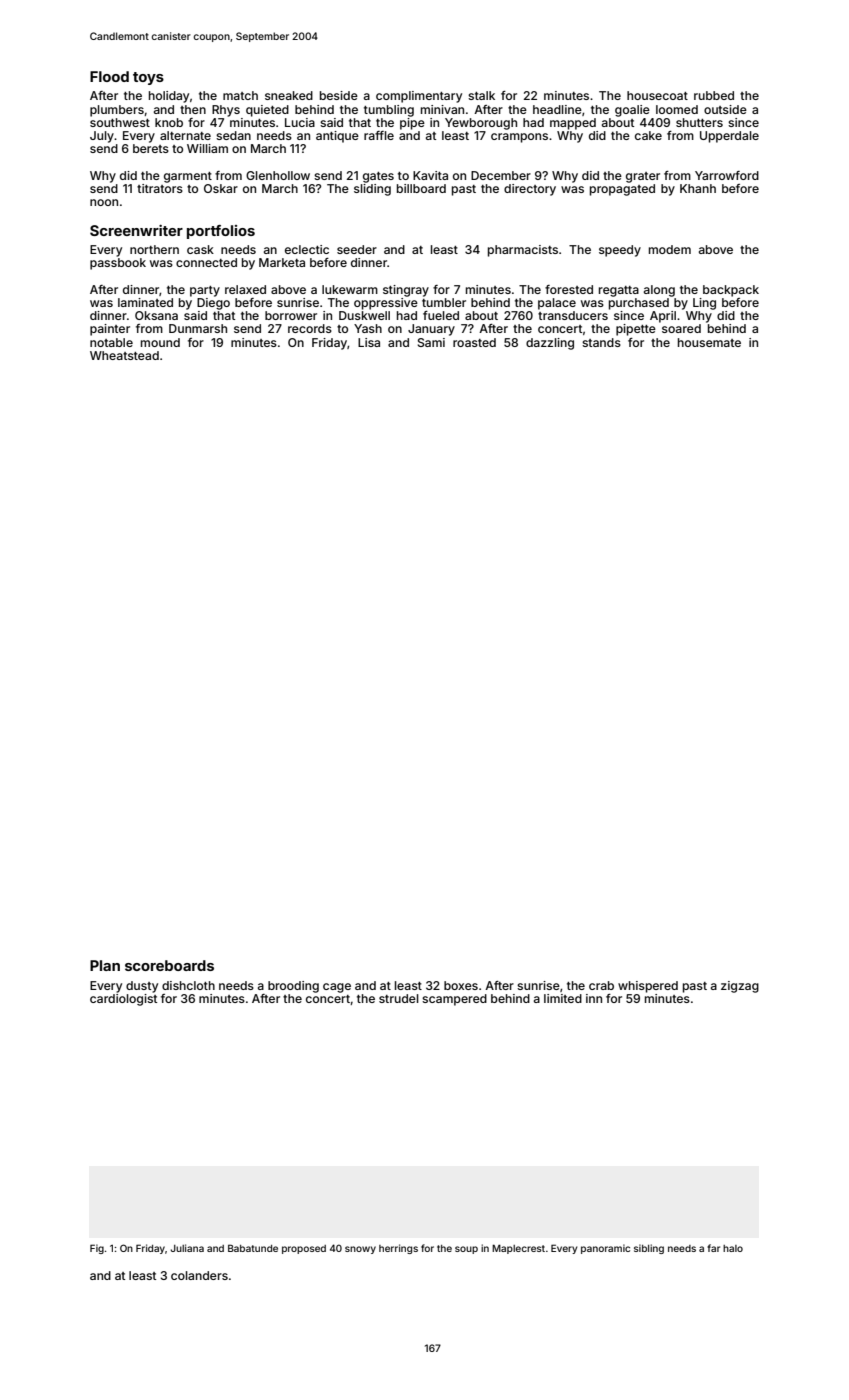 The height and width of the document is (1400, 849). Describe the element at coordinates (199, 1275) in the document. I see `colanders` at that location.
